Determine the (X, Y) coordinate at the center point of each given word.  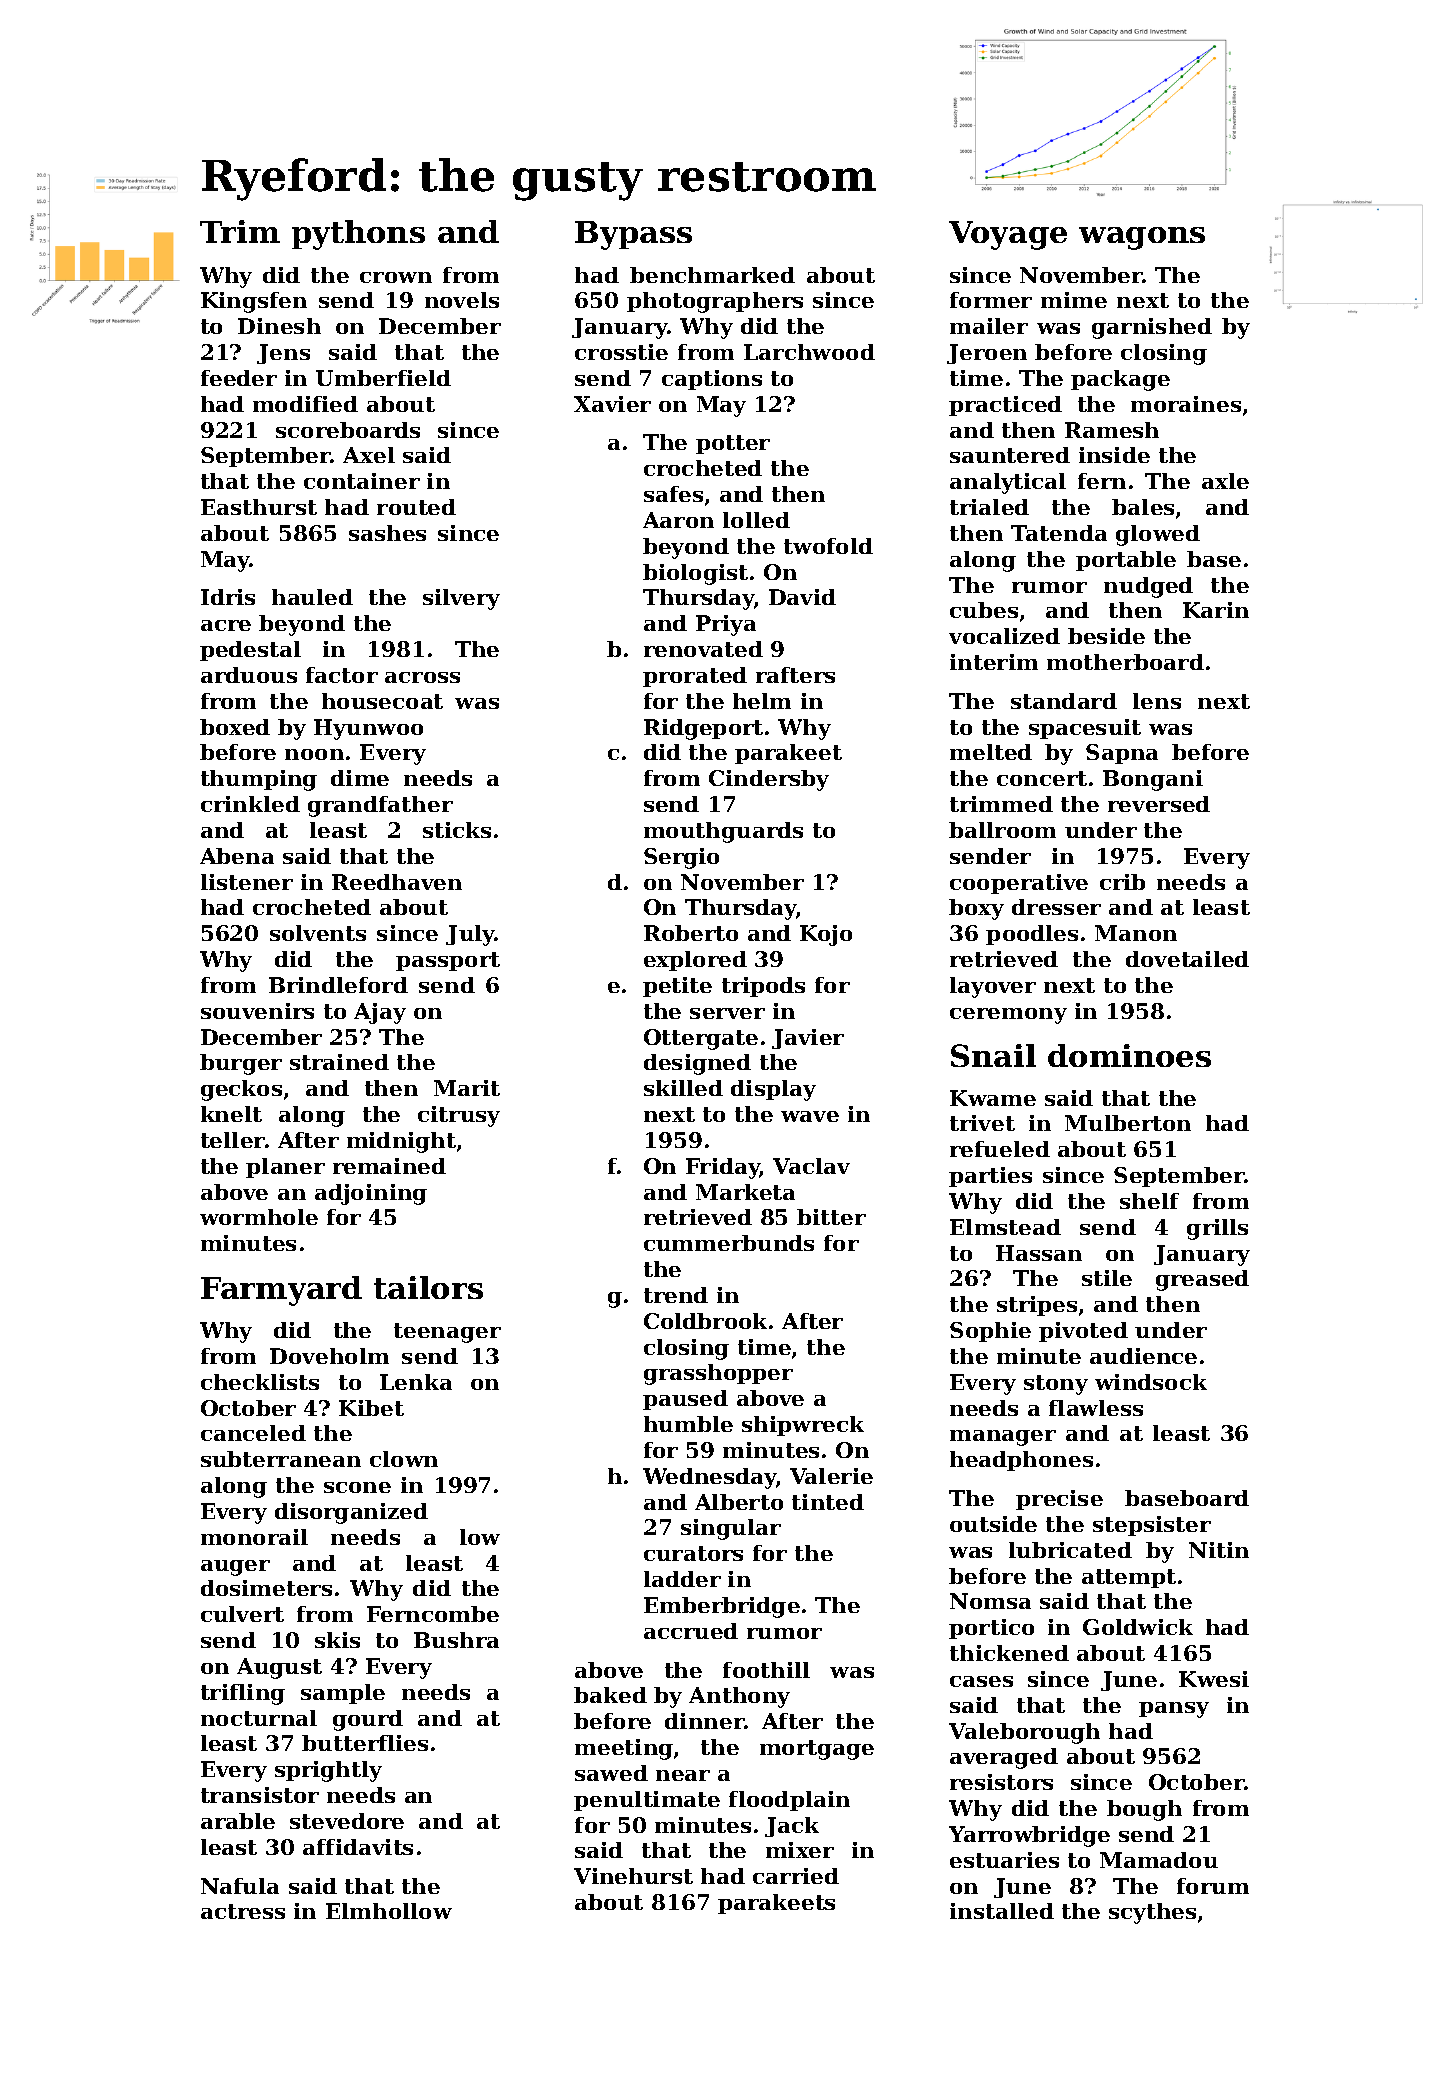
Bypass (633, 235)
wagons (1142, 238)
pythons (358, 235)
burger (241, 1064)
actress (243, 1911)
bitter (831, 1217)
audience (1143, 1356)
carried (796, 1876)
